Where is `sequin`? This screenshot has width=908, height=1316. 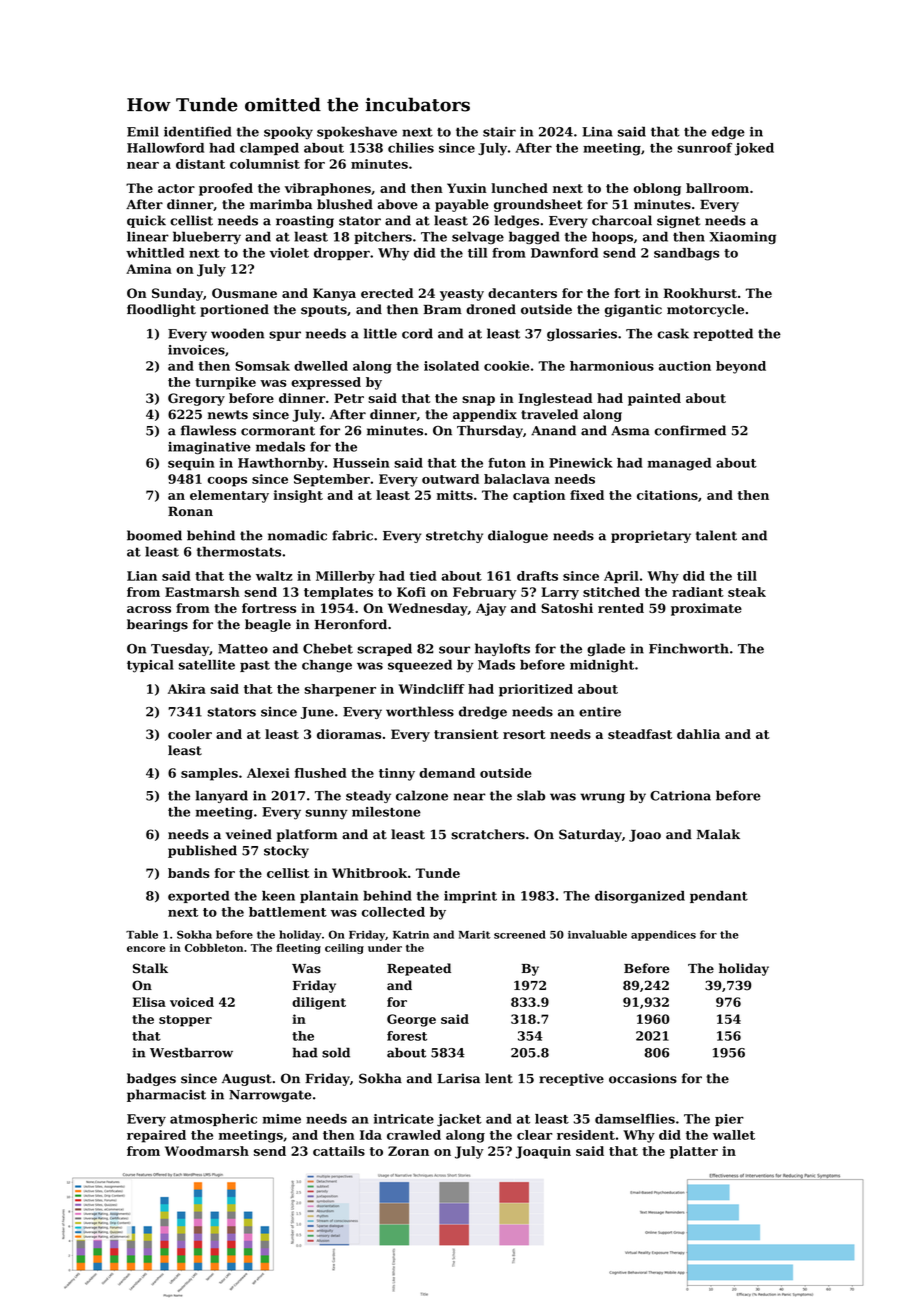
sequin is located at coordinates (191, 464).
